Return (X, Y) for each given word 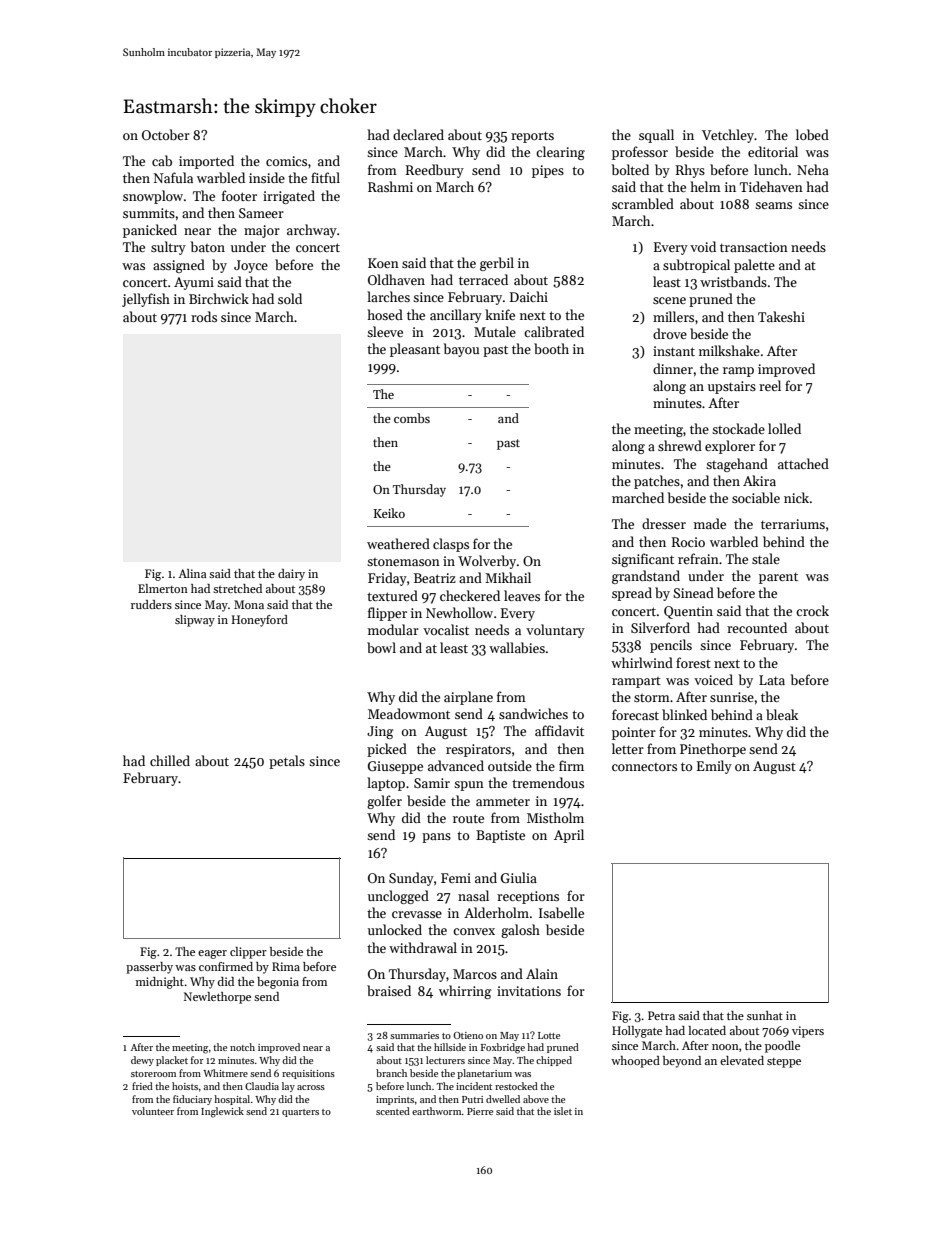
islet (563, 1111)
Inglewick (222, 1112)
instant (674, 351)
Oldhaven (396, 279)
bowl (381, 647)
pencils (671, 646)
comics (286, 161)
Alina (192, 573)
